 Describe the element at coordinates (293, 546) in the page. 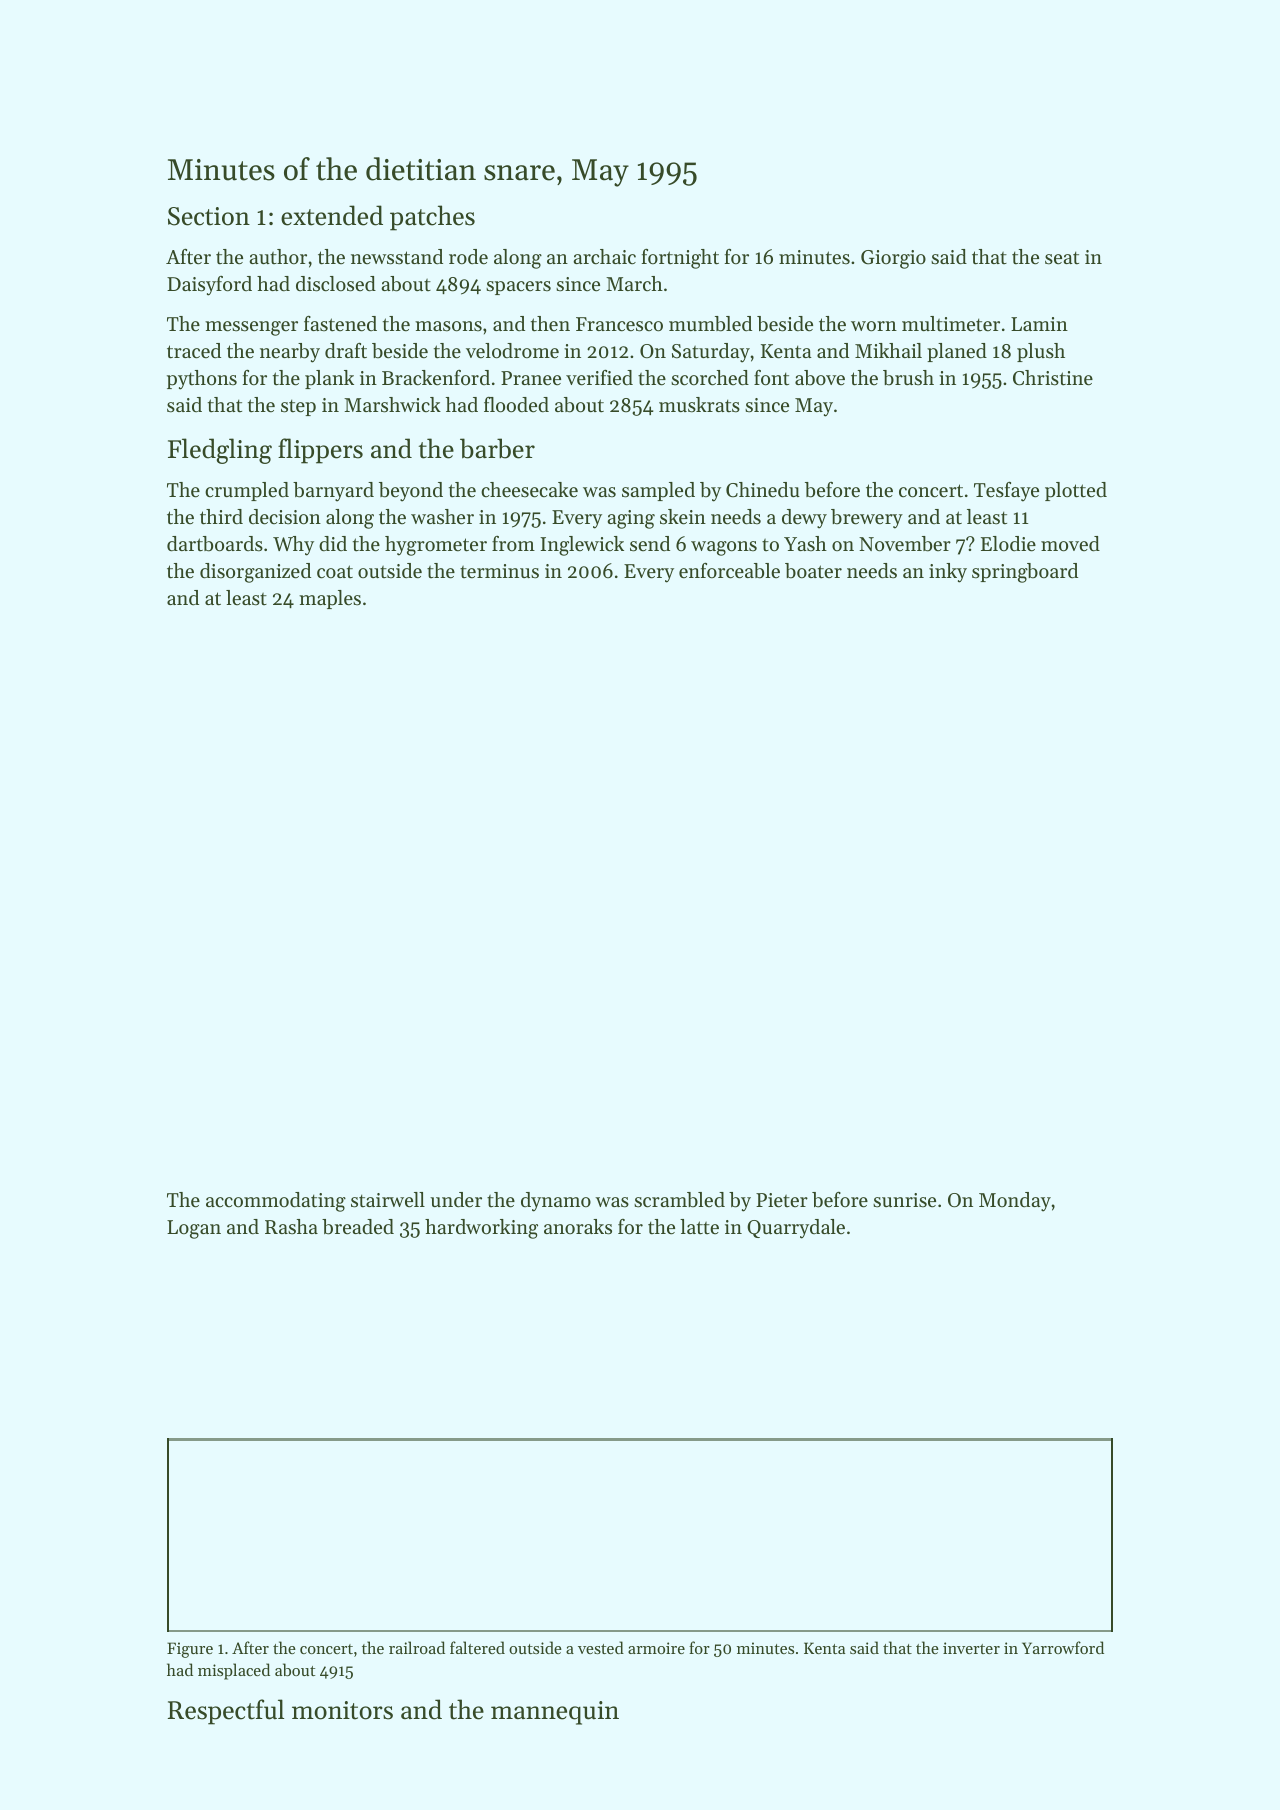

I see `Why` at that location.
